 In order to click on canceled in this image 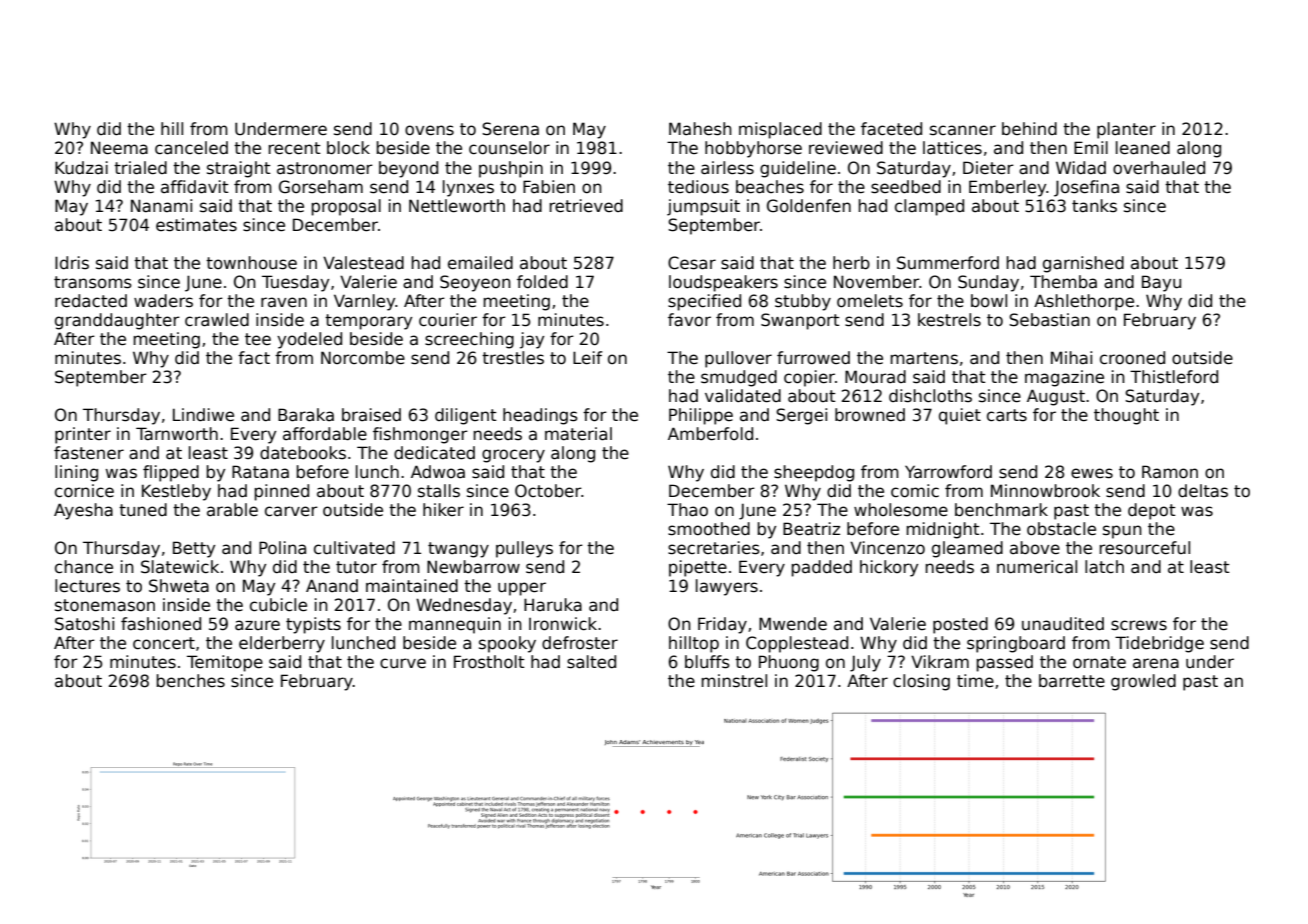, I will do `click(191, 148)`.
